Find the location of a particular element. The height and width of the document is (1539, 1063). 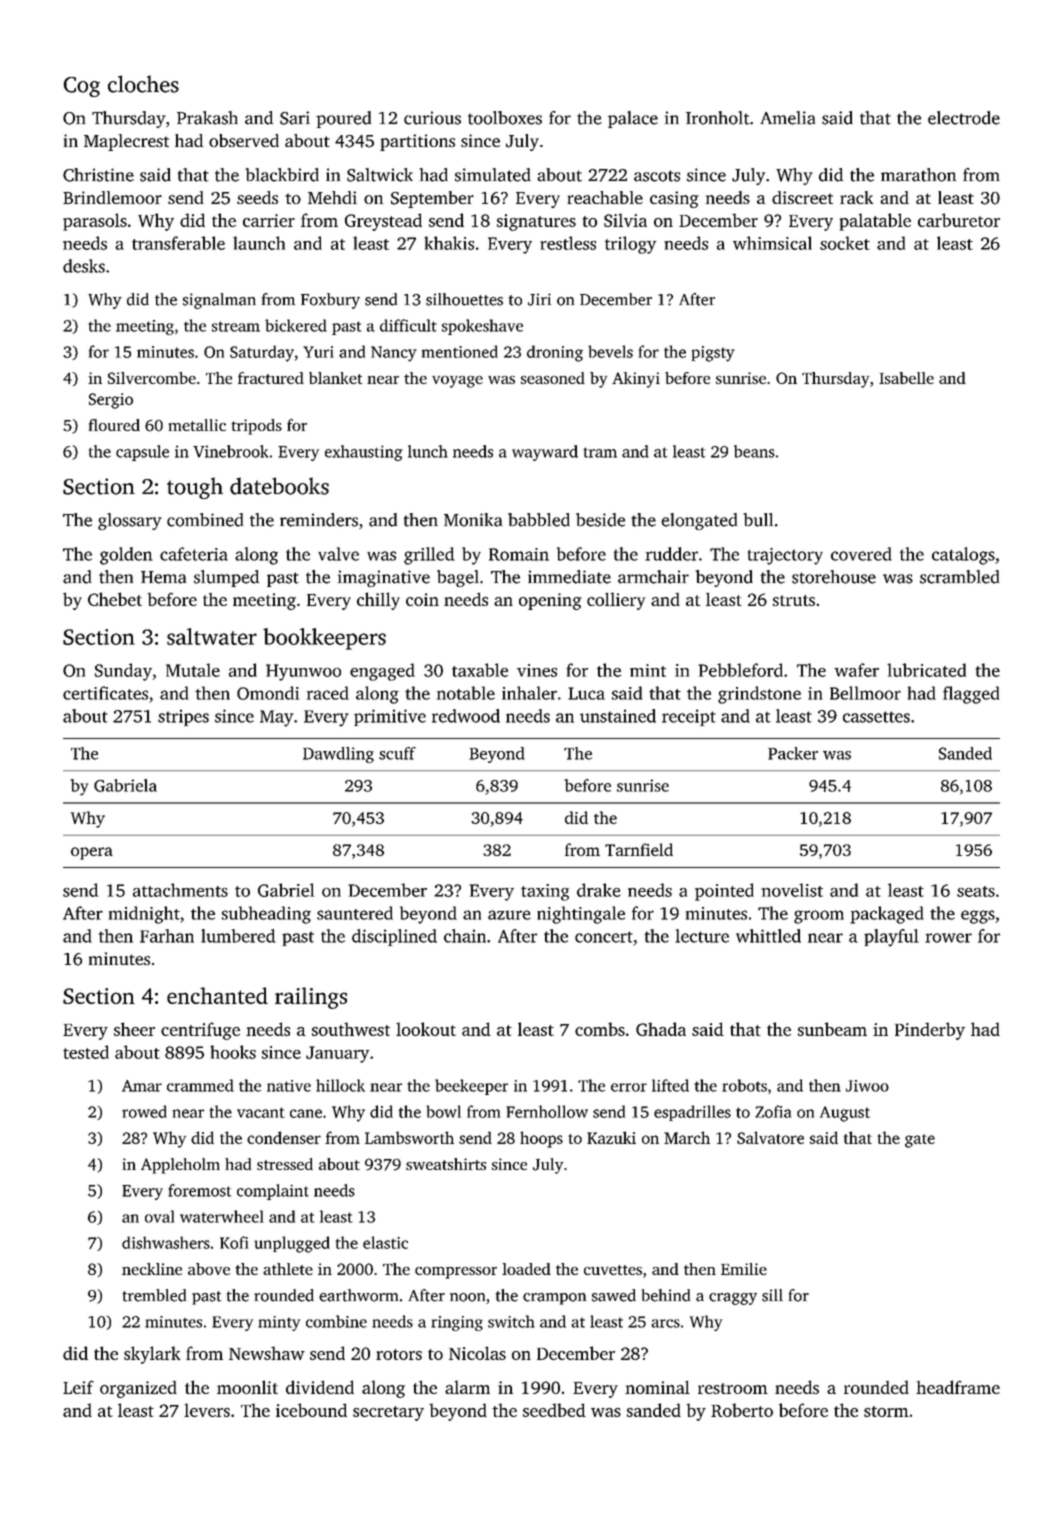

curious is located at coordinates (432, 118).
